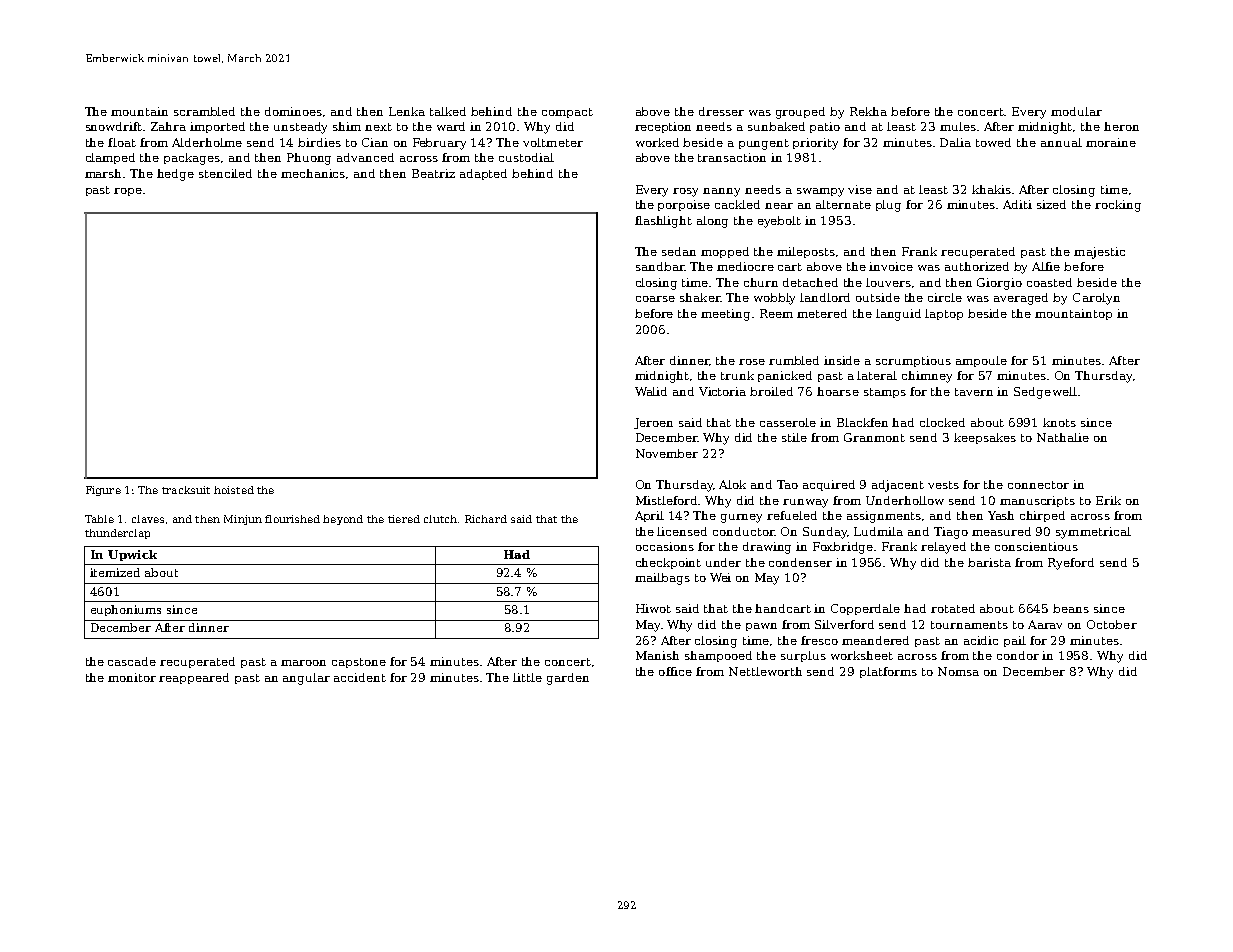 The height and width of the screenshot is (952, 1233). I want to click on maroon, so click(303, 663).
